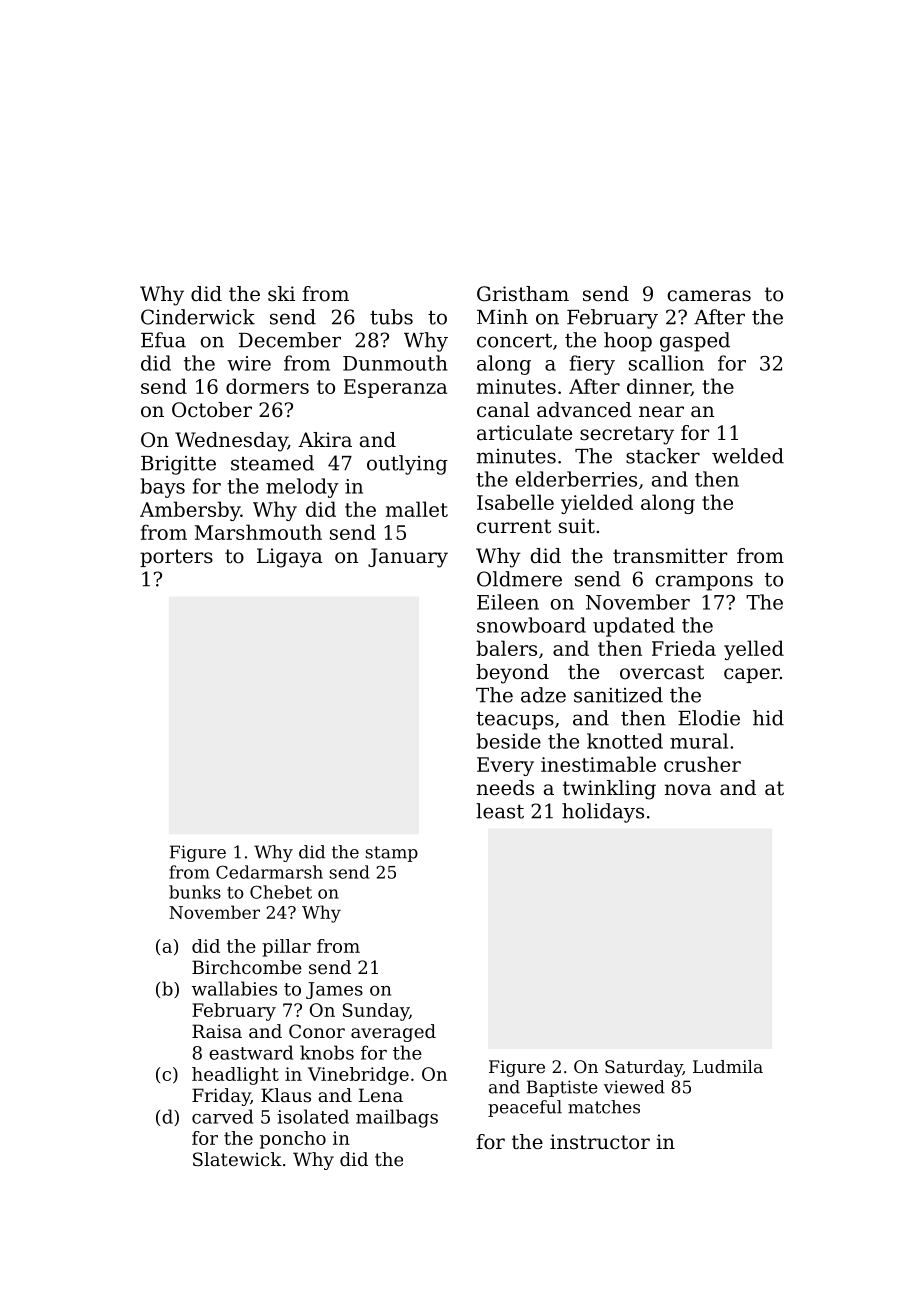 This document has width=924, height=1311. I want to click on Gristham, so click(523, 294).
